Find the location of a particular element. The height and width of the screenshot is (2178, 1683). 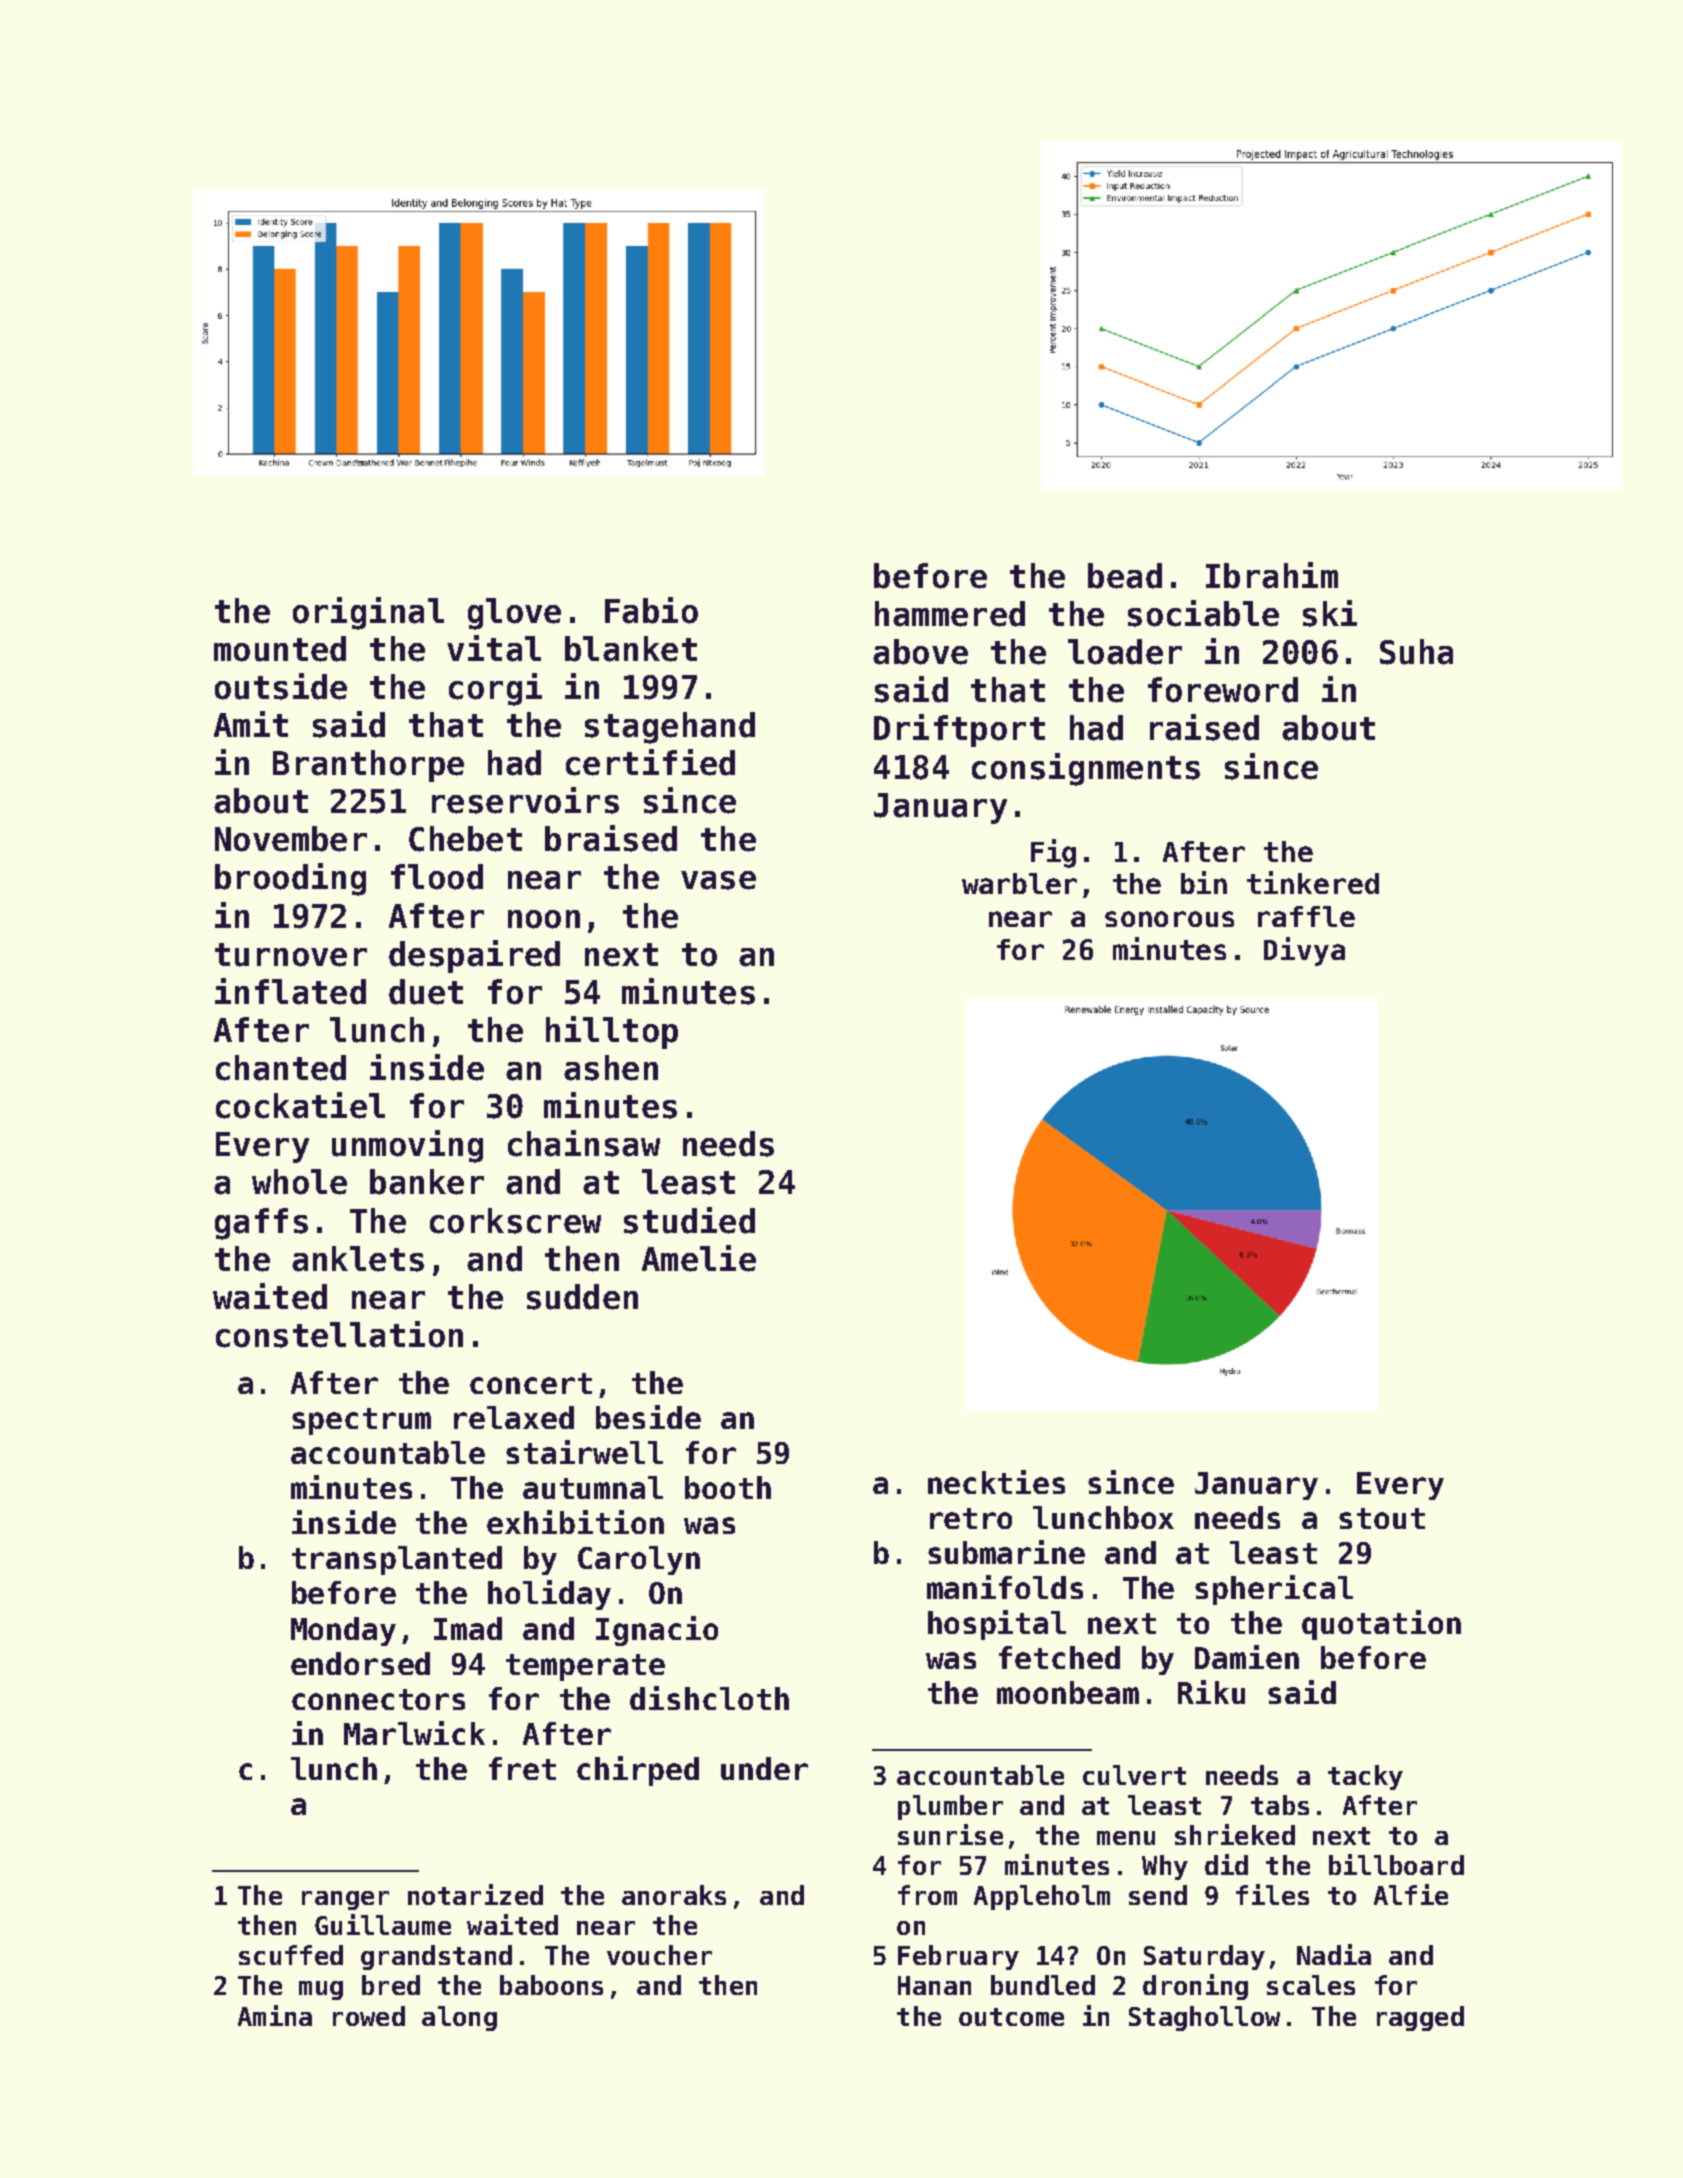

stout is located at coordinates (1382, 1518).
